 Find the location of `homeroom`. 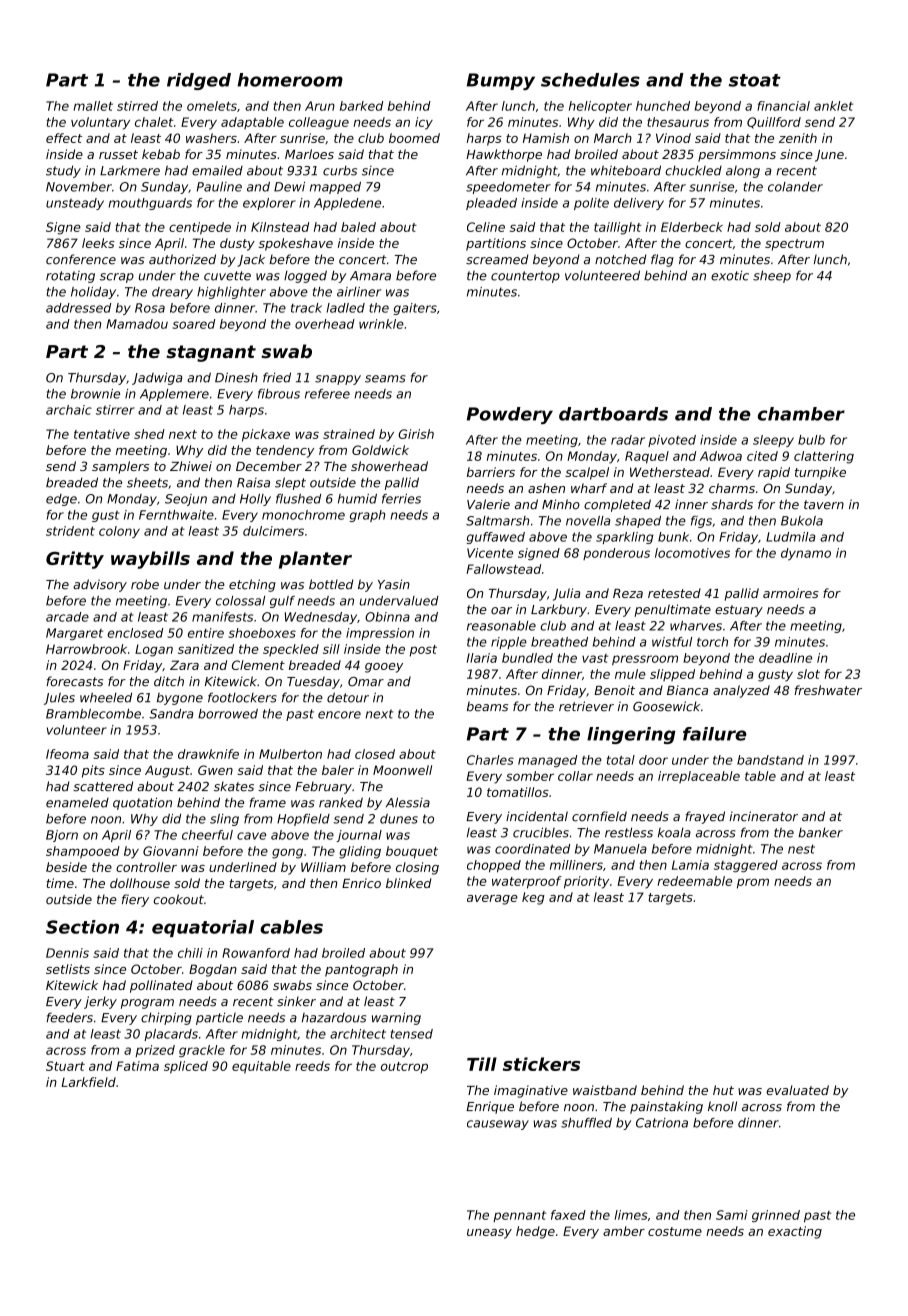

homeroom is located at coordinates (290, 80).
